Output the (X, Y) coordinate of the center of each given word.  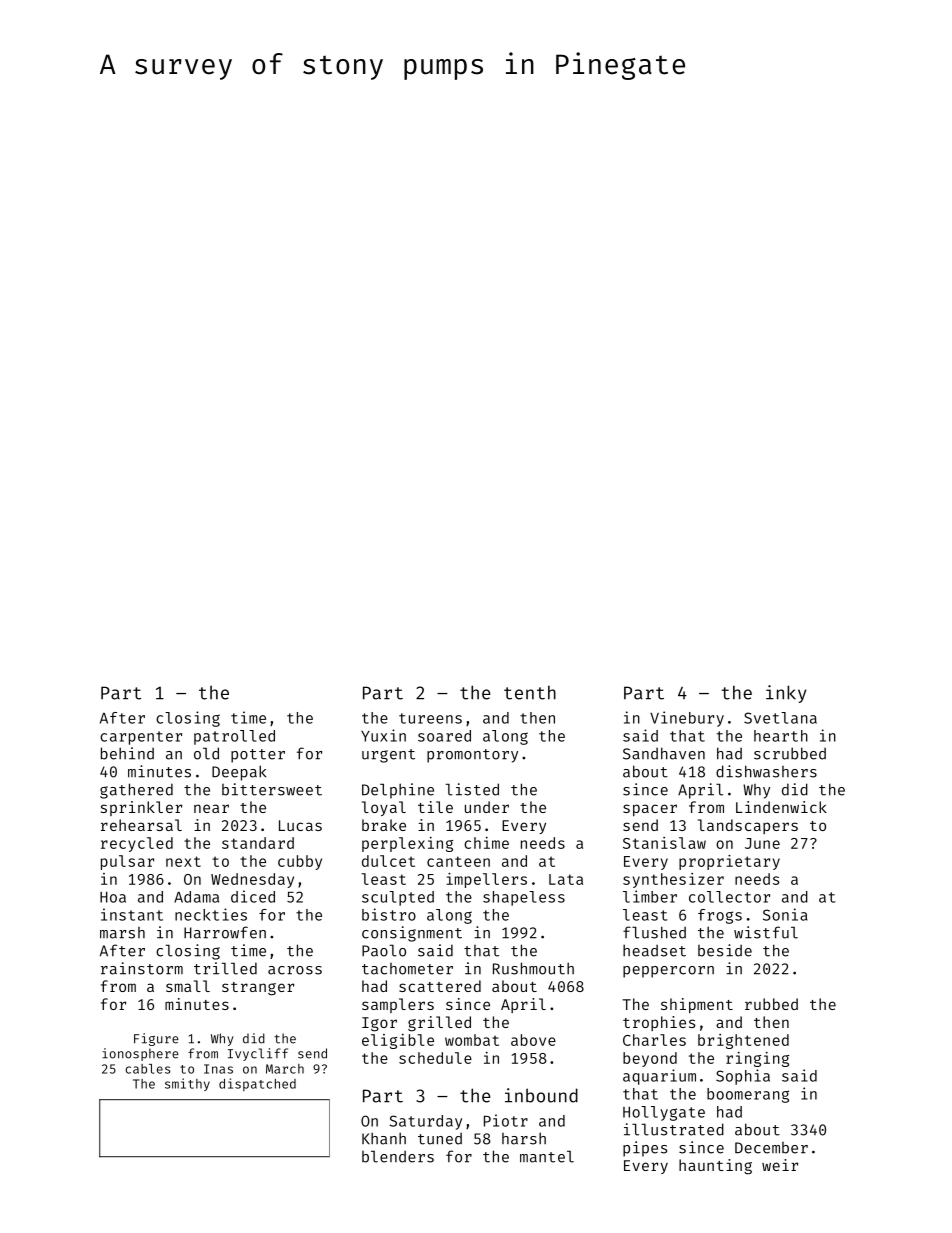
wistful (766, 932)
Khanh (384, 1138)
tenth (530, 693)
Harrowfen (225, 932)
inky (786, 694)
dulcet (388, 861)
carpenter (141, 738)
